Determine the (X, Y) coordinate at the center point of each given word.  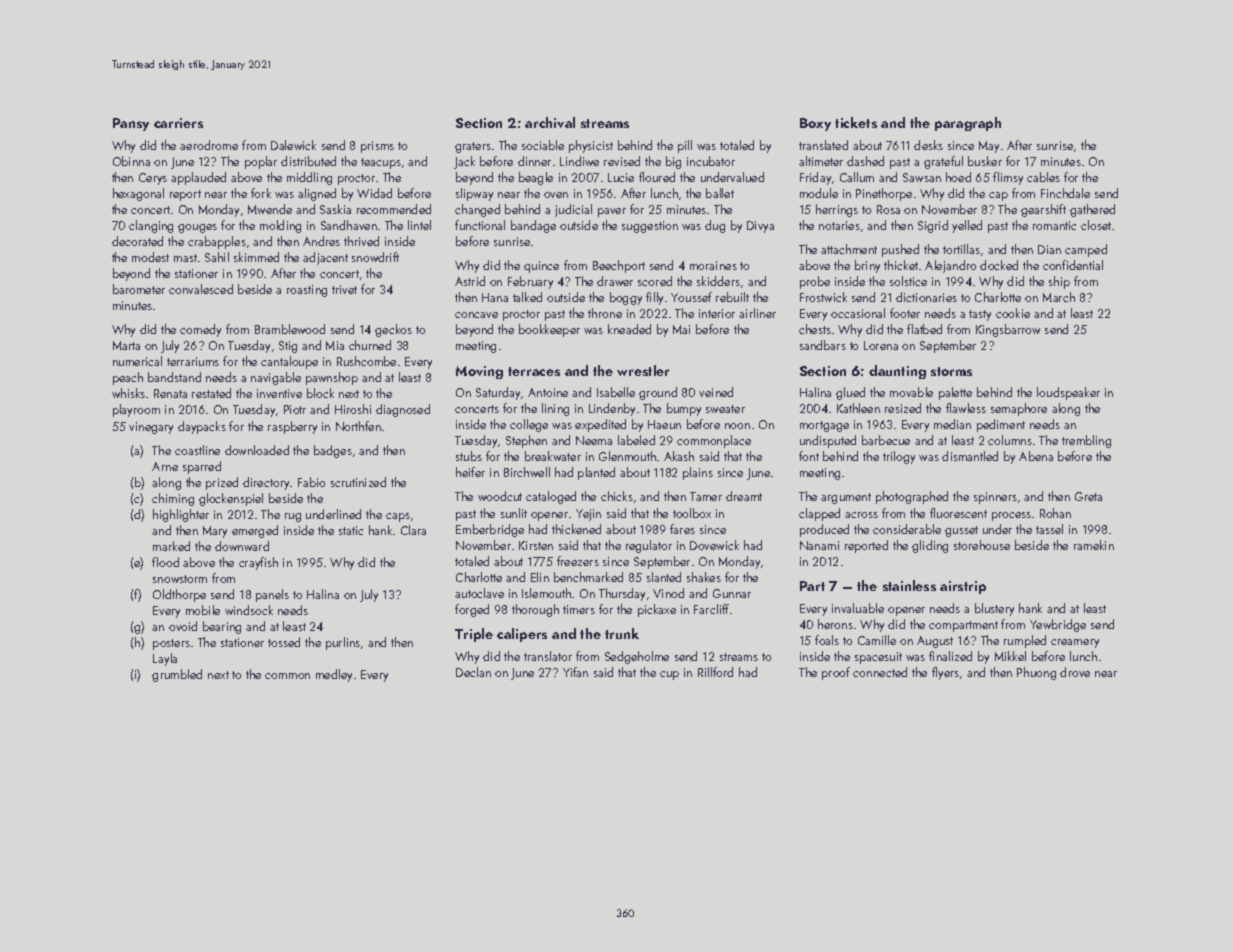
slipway (474, 194)
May (989, 147)
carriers (178, 123)
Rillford (715, 672)
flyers (945, 673)
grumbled (177, 675)
